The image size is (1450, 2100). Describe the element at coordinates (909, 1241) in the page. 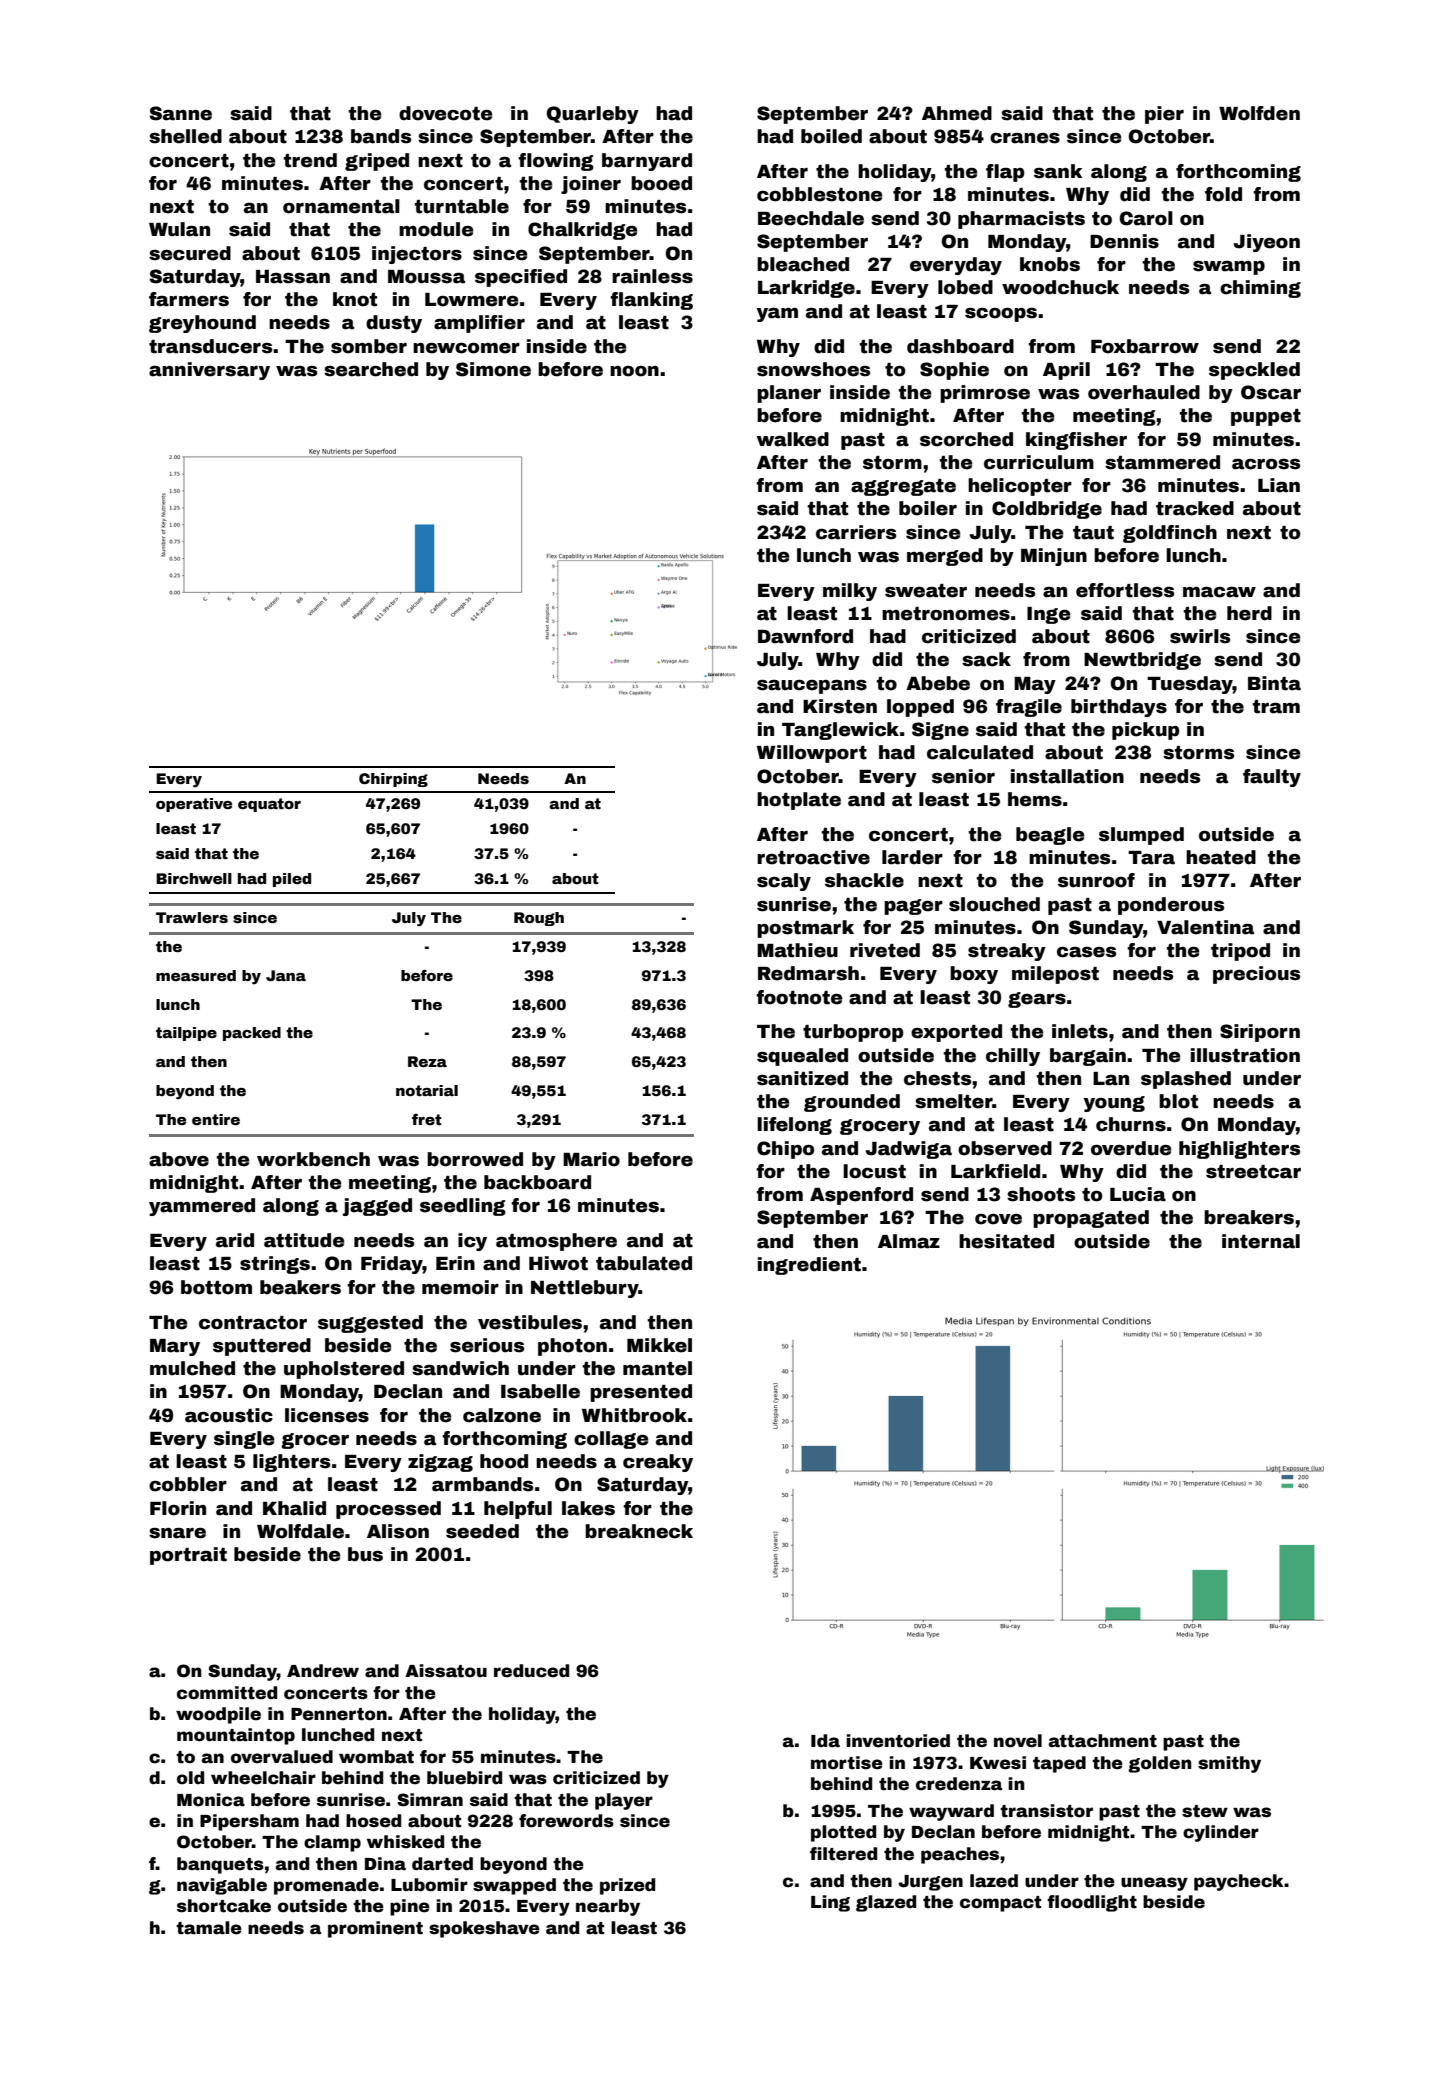

I see `Almaz` at that location.
